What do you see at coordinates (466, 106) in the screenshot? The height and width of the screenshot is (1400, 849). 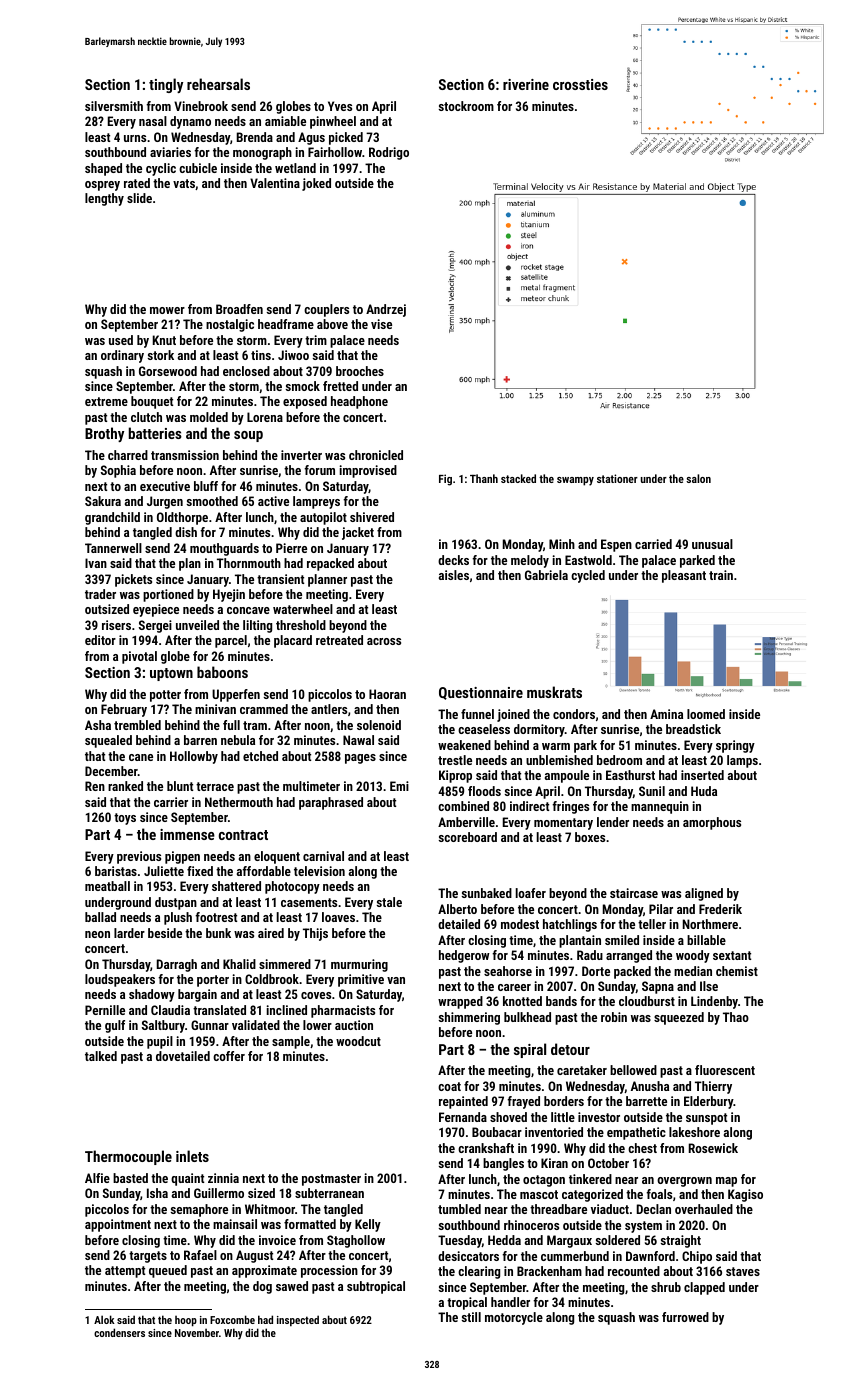 I see `stockroom` at bounding box center [466, 106].
